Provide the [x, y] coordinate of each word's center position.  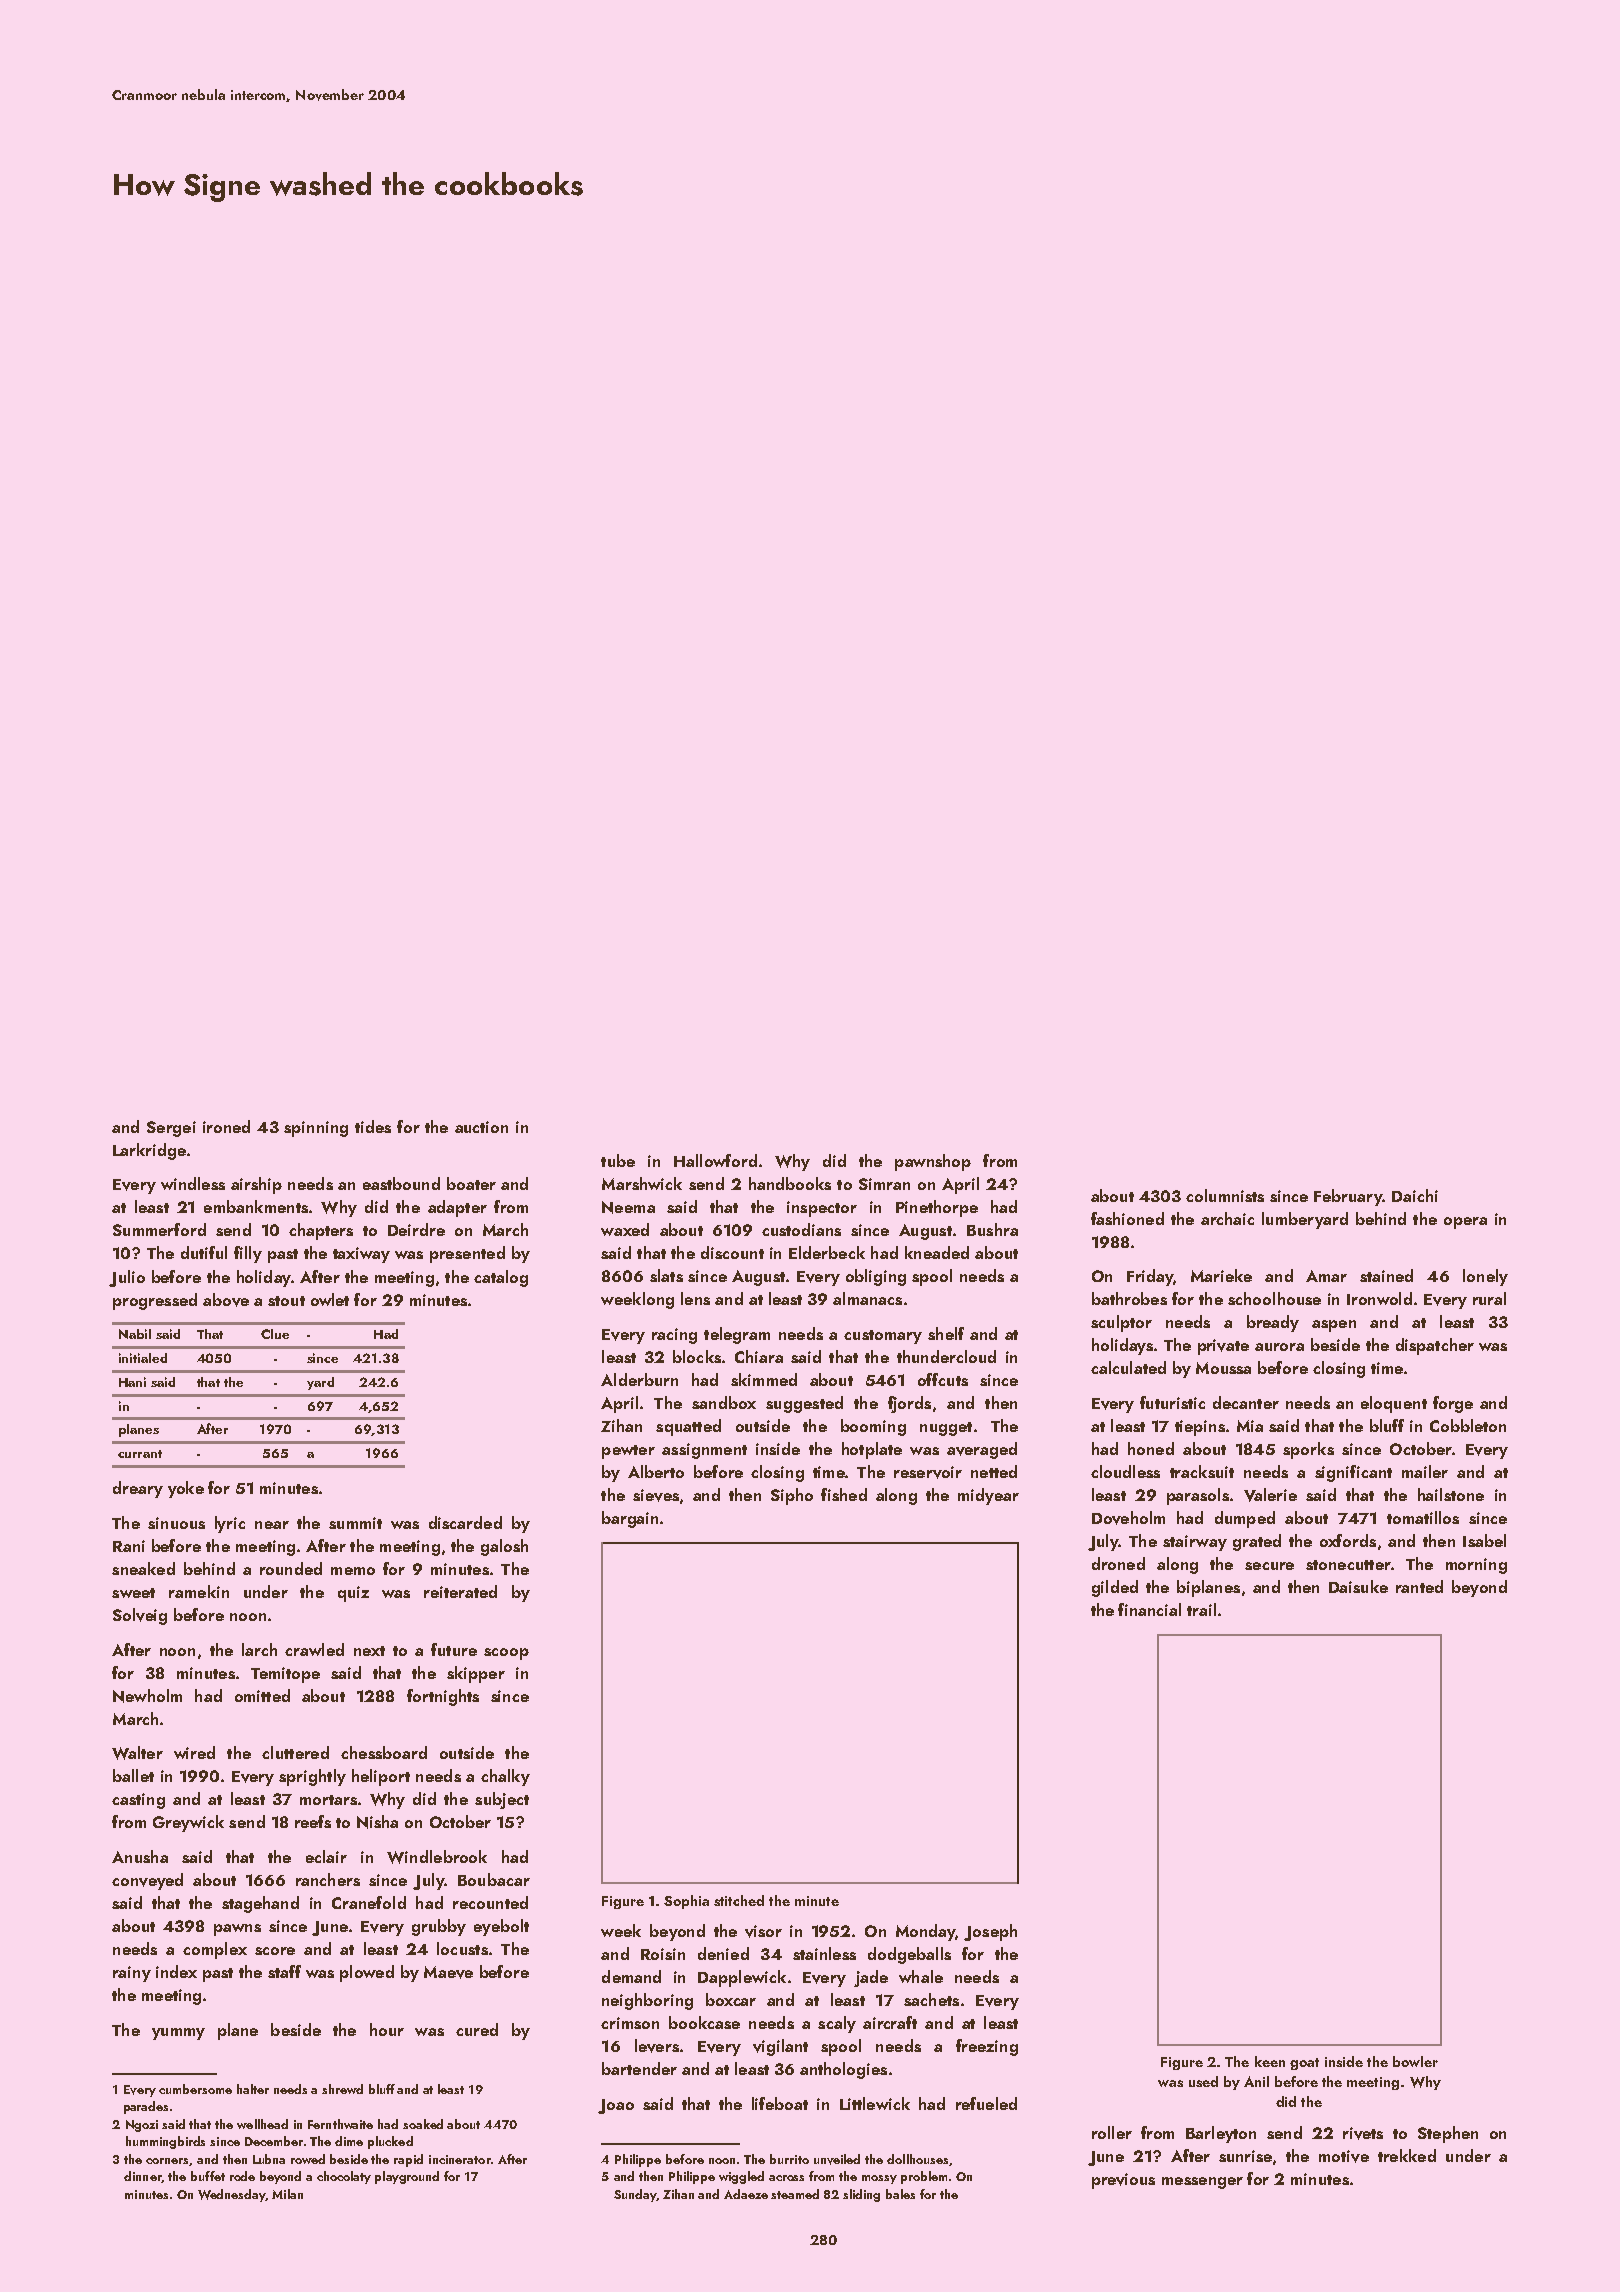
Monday [925, 1932]
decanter [1246, 1402]
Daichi [1415, 1195]
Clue [275, 1334]
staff [284, 1971]
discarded [465, 1522]
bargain [630, 1519]
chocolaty [344, 2177]
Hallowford [715, 1160]
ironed [226, 1126]
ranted [1419, 1586]
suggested [804, 1404]
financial [1149, 1609]
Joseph [990, 1932]
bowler [1415, 2061]
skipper [476, 1674]
